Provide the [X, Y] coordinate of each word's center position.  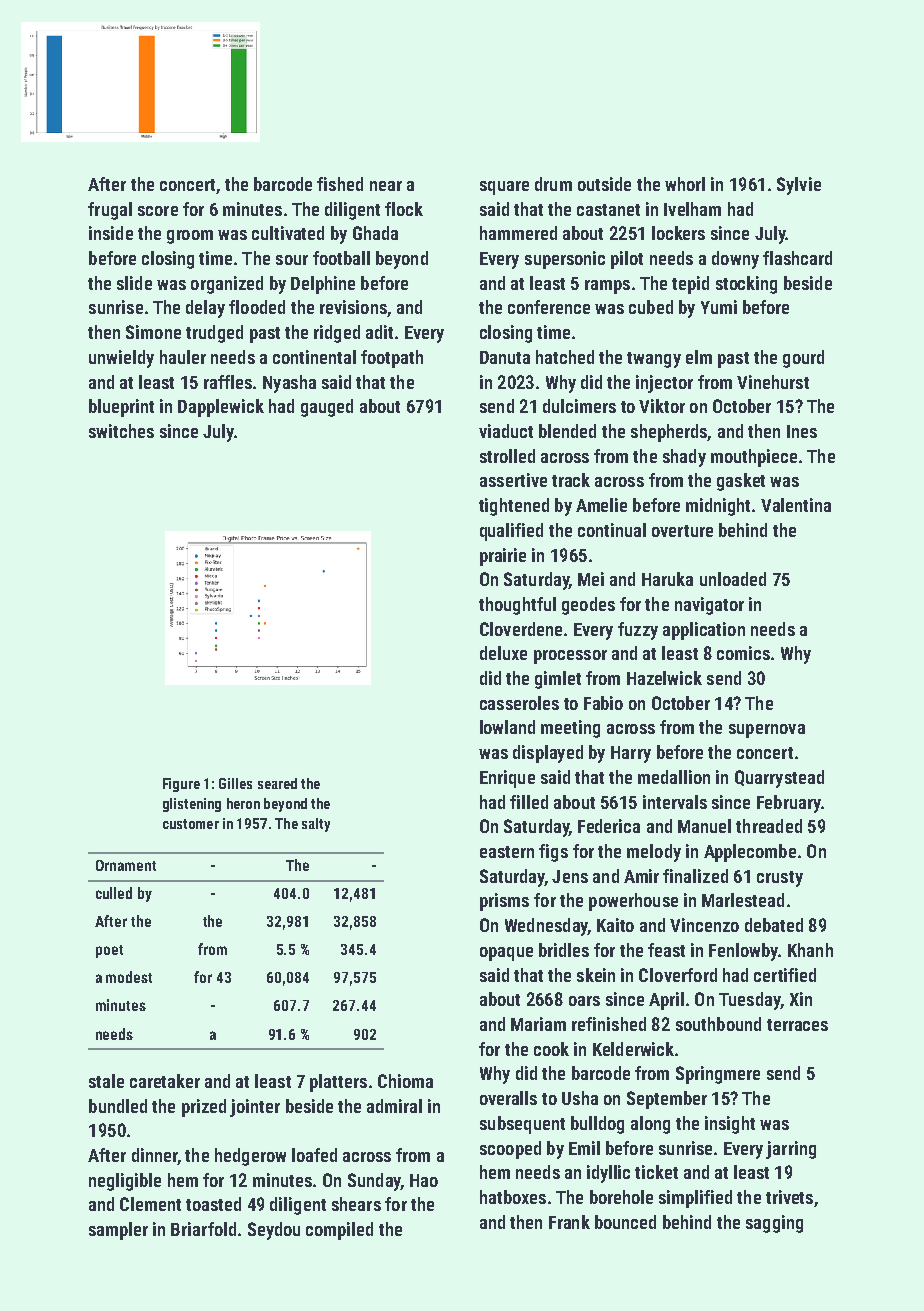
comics [743, 653]
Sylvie [799, 186]
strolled [507, 456]
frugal [110, 211]
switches [121, 431]
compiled [339, 1231]
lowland [507, 727]
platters [338, 1083]
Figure [181, 785]
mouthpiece [754, 458]
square [504, 188]
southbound [718, 1024]
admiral [394, 1106]
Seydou [274, 1231]
